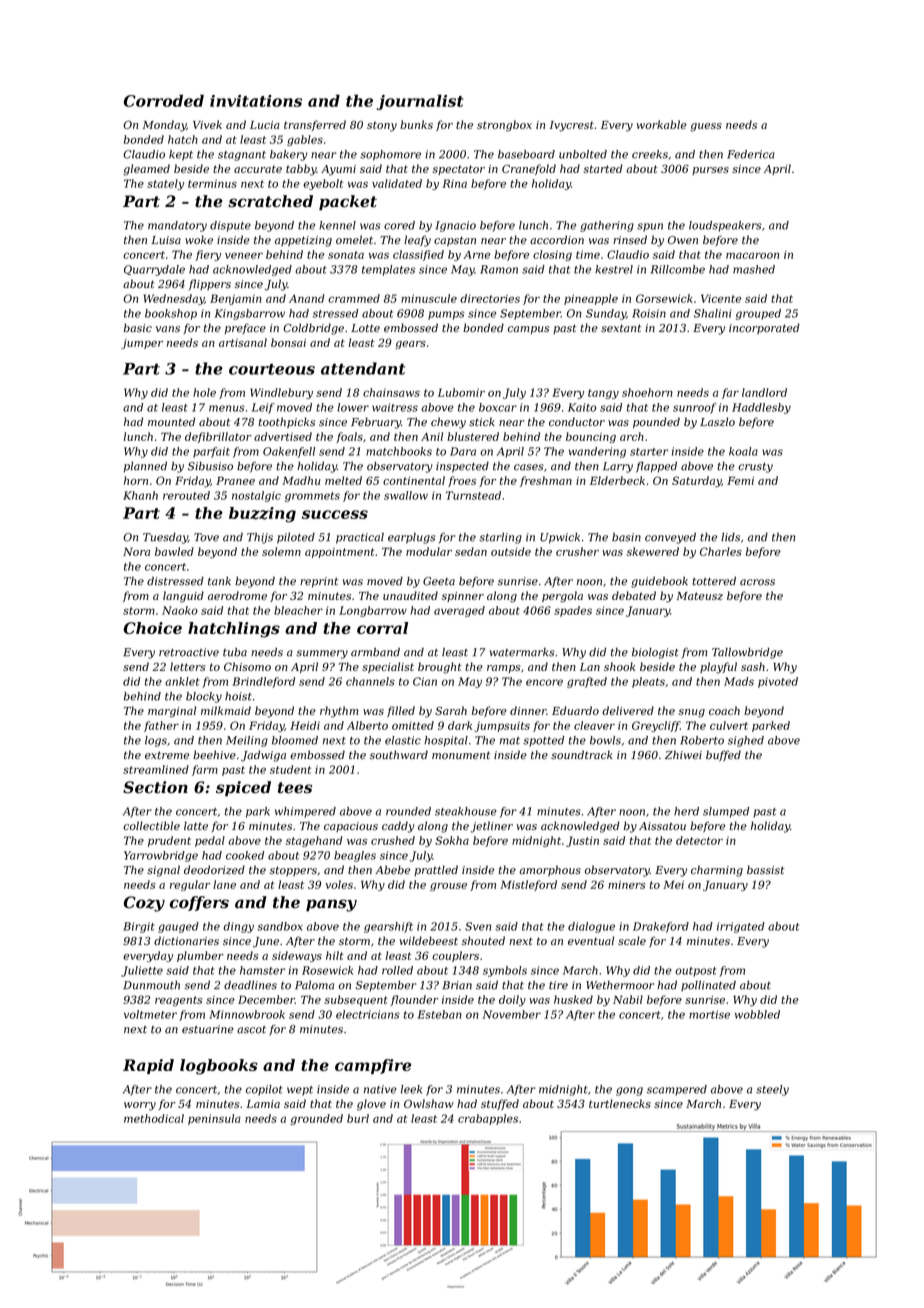 This screenshot has height=1308, width=924. What do you see at coordinates (247, 666) in the screenshot?
I see `Chisomo` at bounding box center [247, 666].
